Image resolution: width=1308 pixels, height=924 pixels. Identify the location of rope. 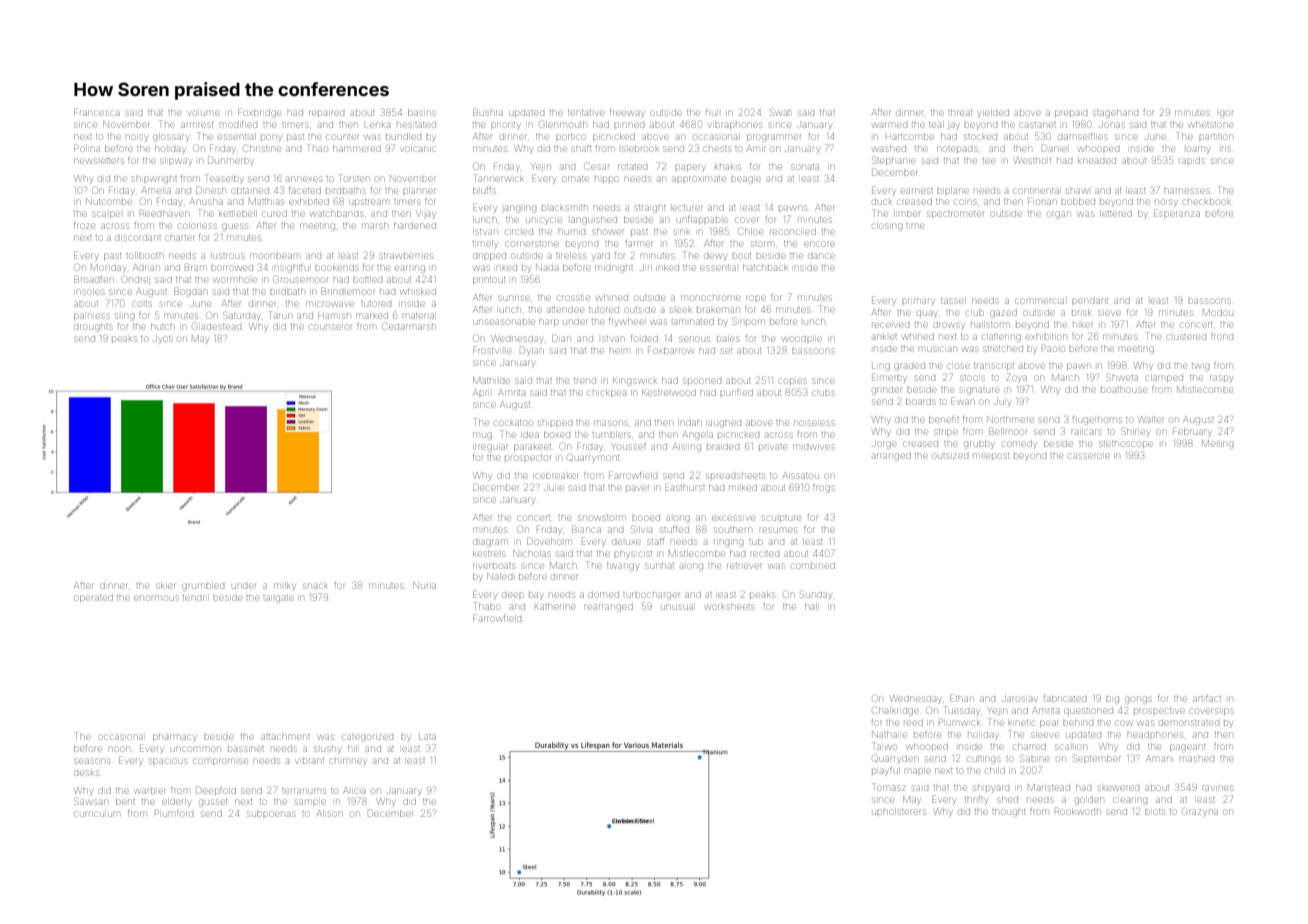
(755, 298).
